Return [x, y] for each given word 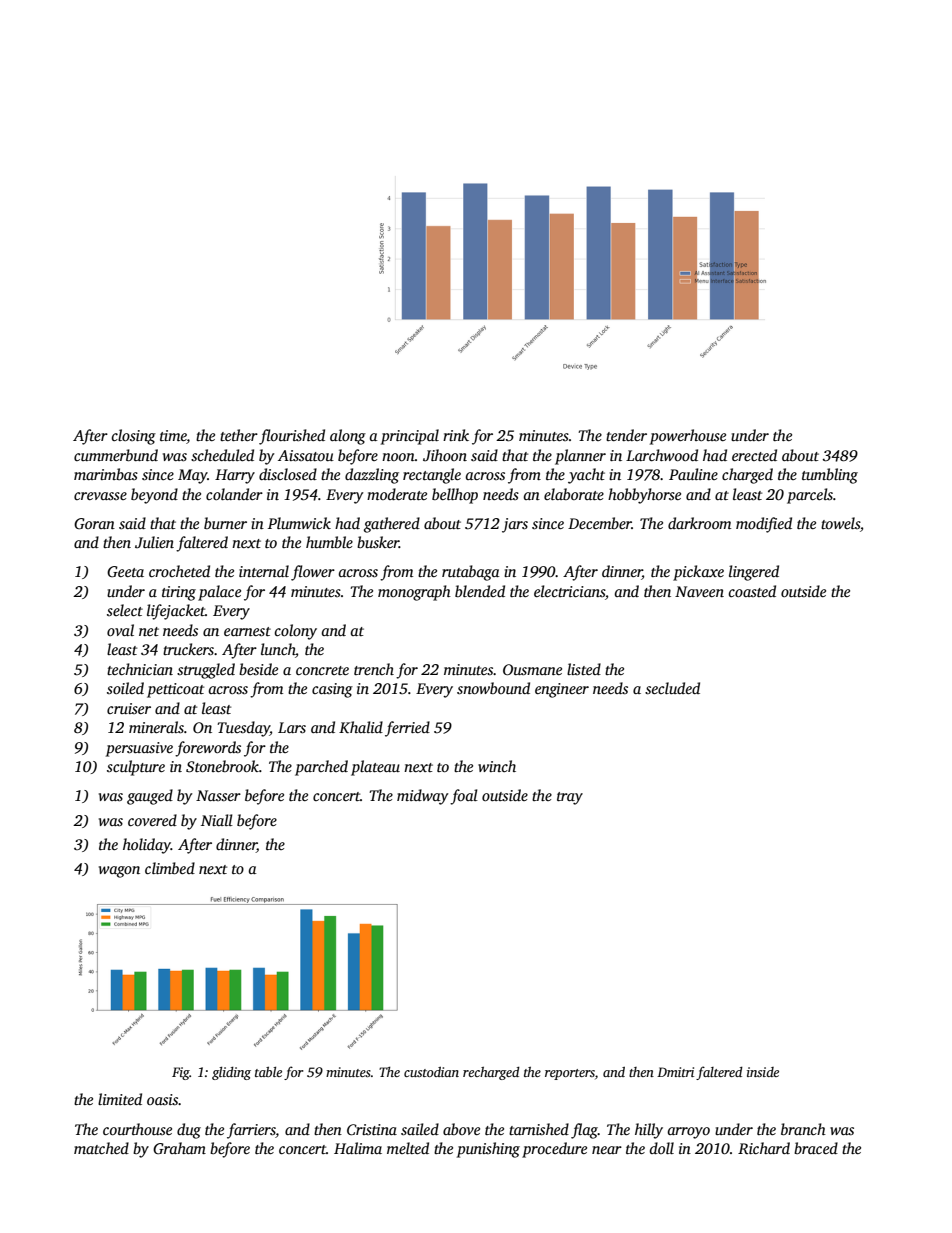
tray [570, 798]
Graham [179, 1148]
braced [816, 1148]
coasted [752, 591]
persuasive [139, 749]
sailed [420, 1129]
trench [374, 669]
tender [626, 435]
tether [239, 435]
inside [763, 1072]
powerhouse [688, 437]
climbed [170, 868]
